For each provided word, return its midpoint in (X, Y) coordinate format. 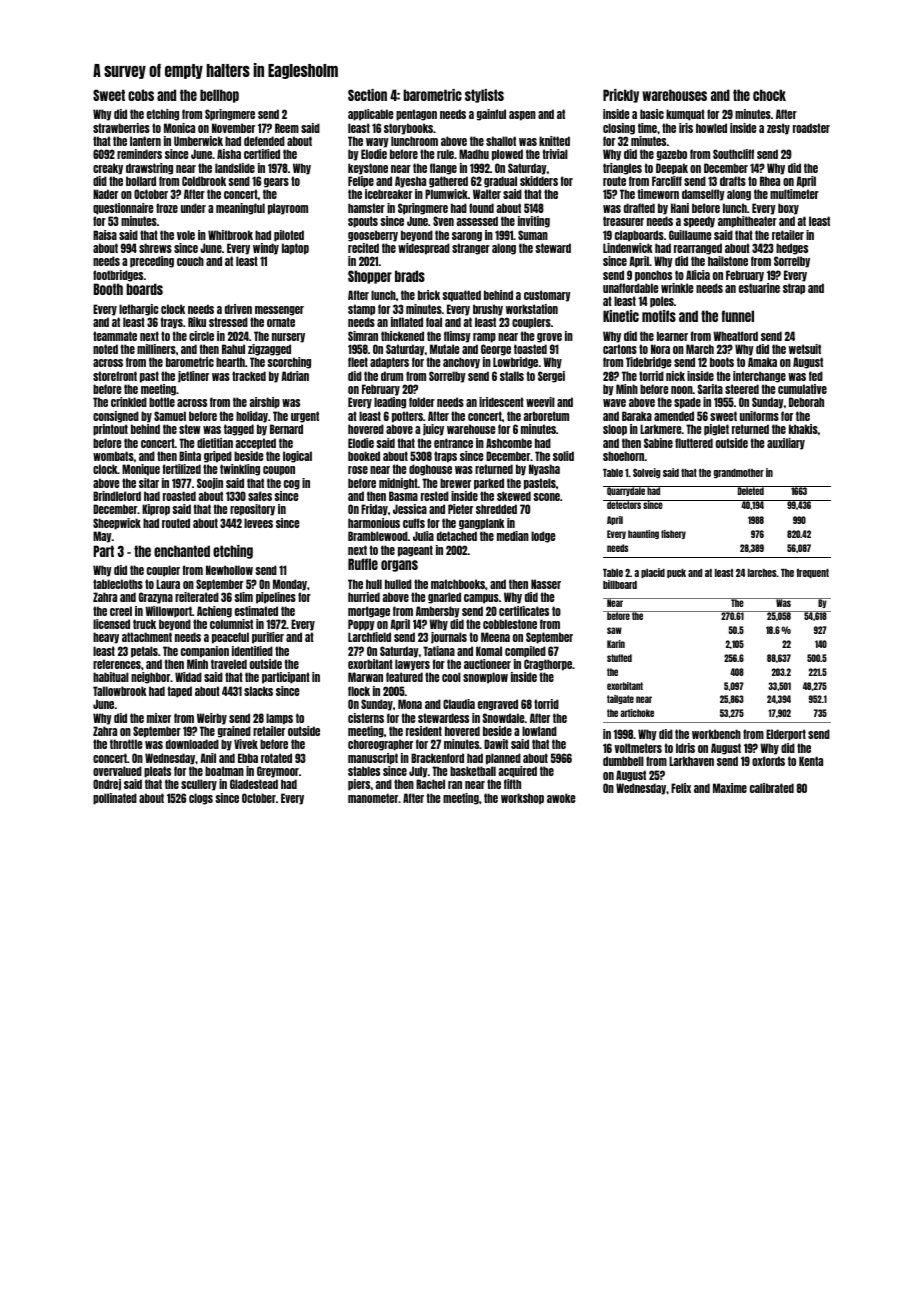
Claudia (459, 704)
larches (762, 573)
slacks (258, 691)
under (193, 208)
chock (769, 95)
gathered (448, 182)
